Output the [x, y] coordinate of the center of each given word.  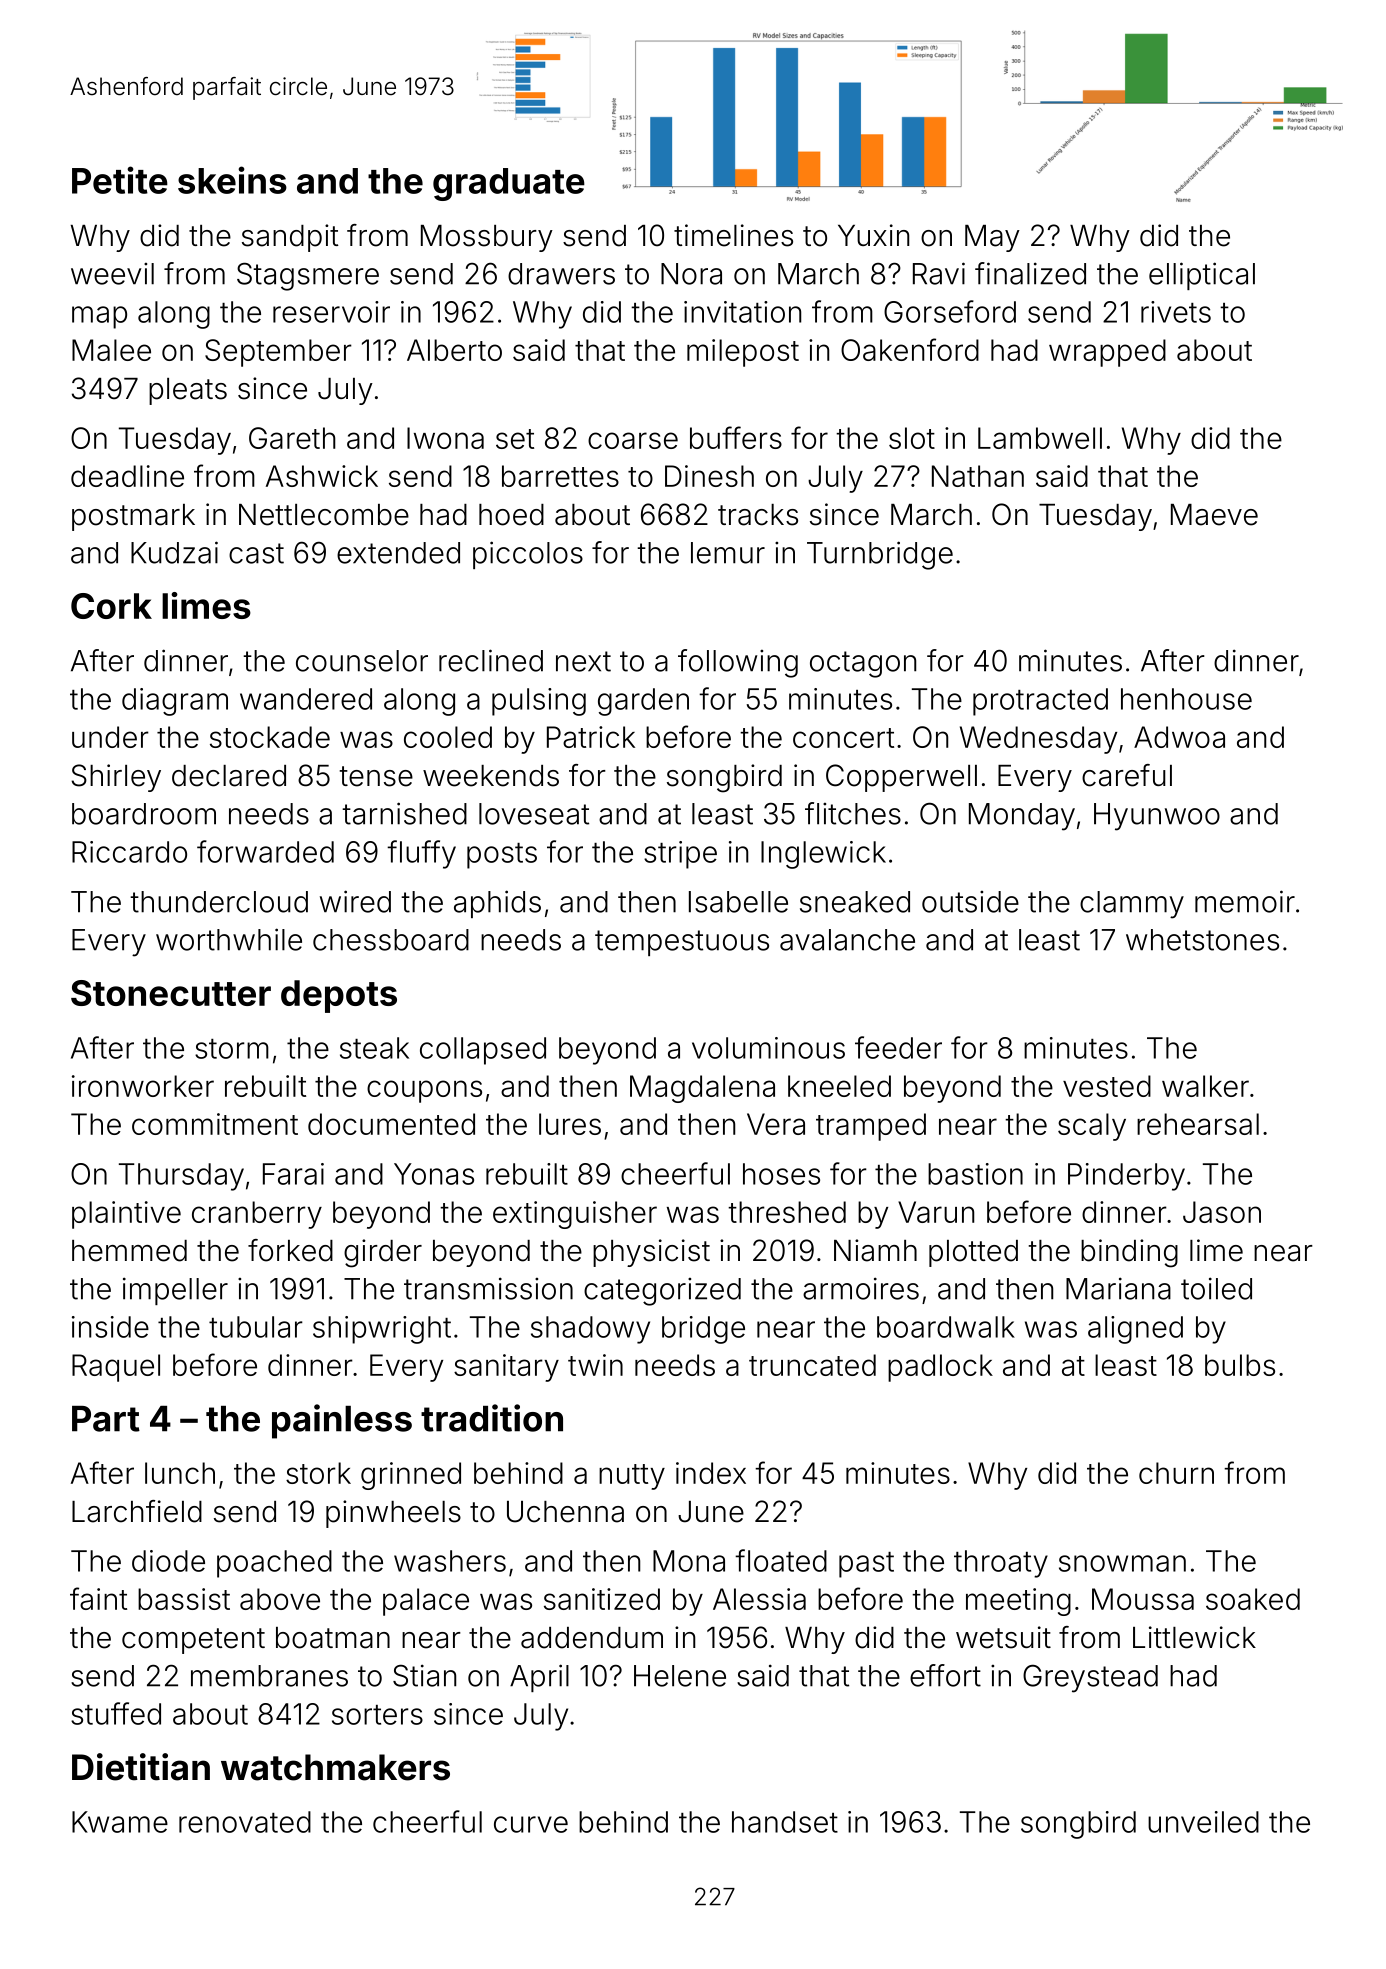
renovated [245, 1822]
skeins [232, 180]
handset [785, 1822]
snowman [1122, 1563]
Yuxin [873, 235]
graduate [509, 184]
